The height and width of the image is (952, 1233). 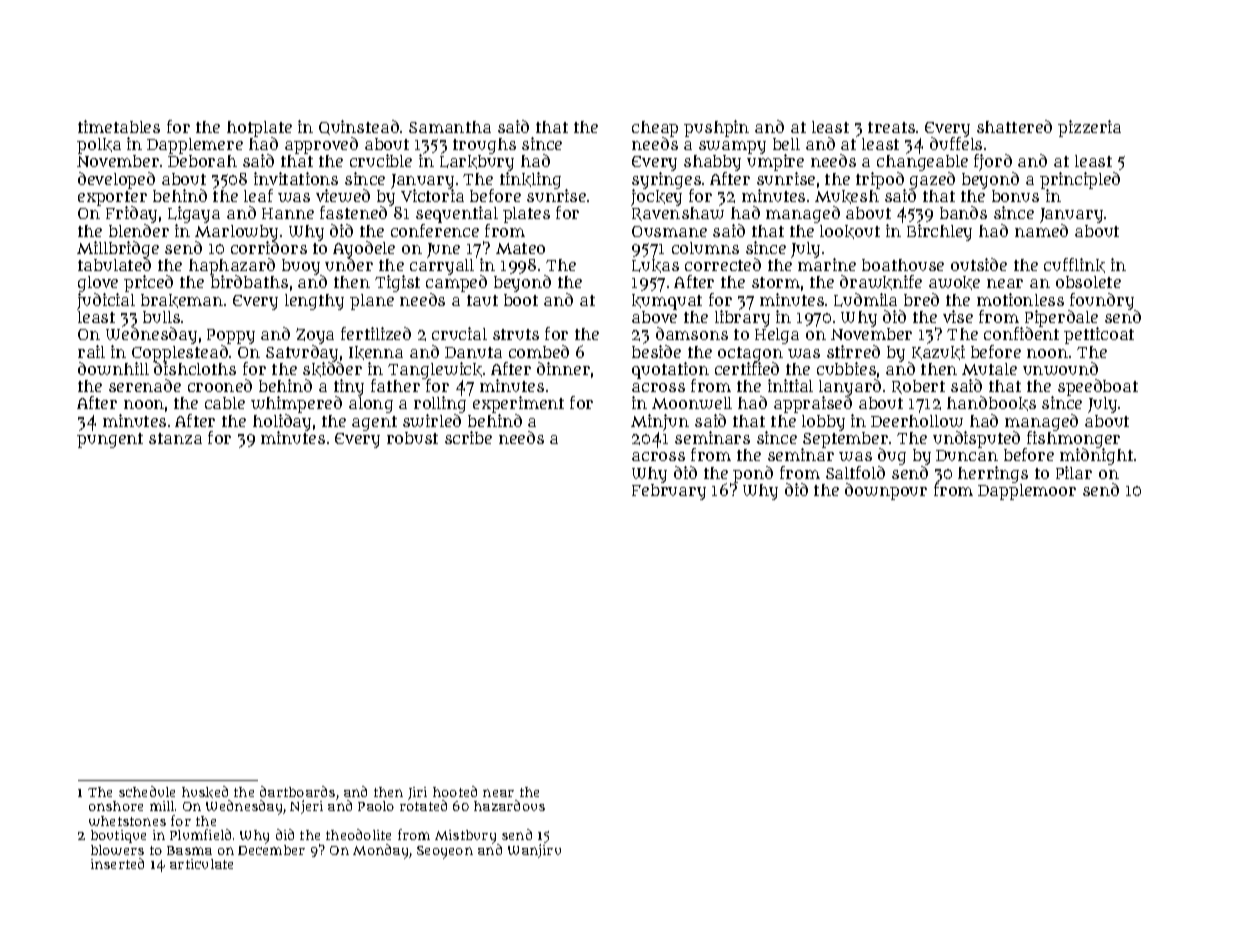 I want to click on downhill, so click(x=113, y=368).
